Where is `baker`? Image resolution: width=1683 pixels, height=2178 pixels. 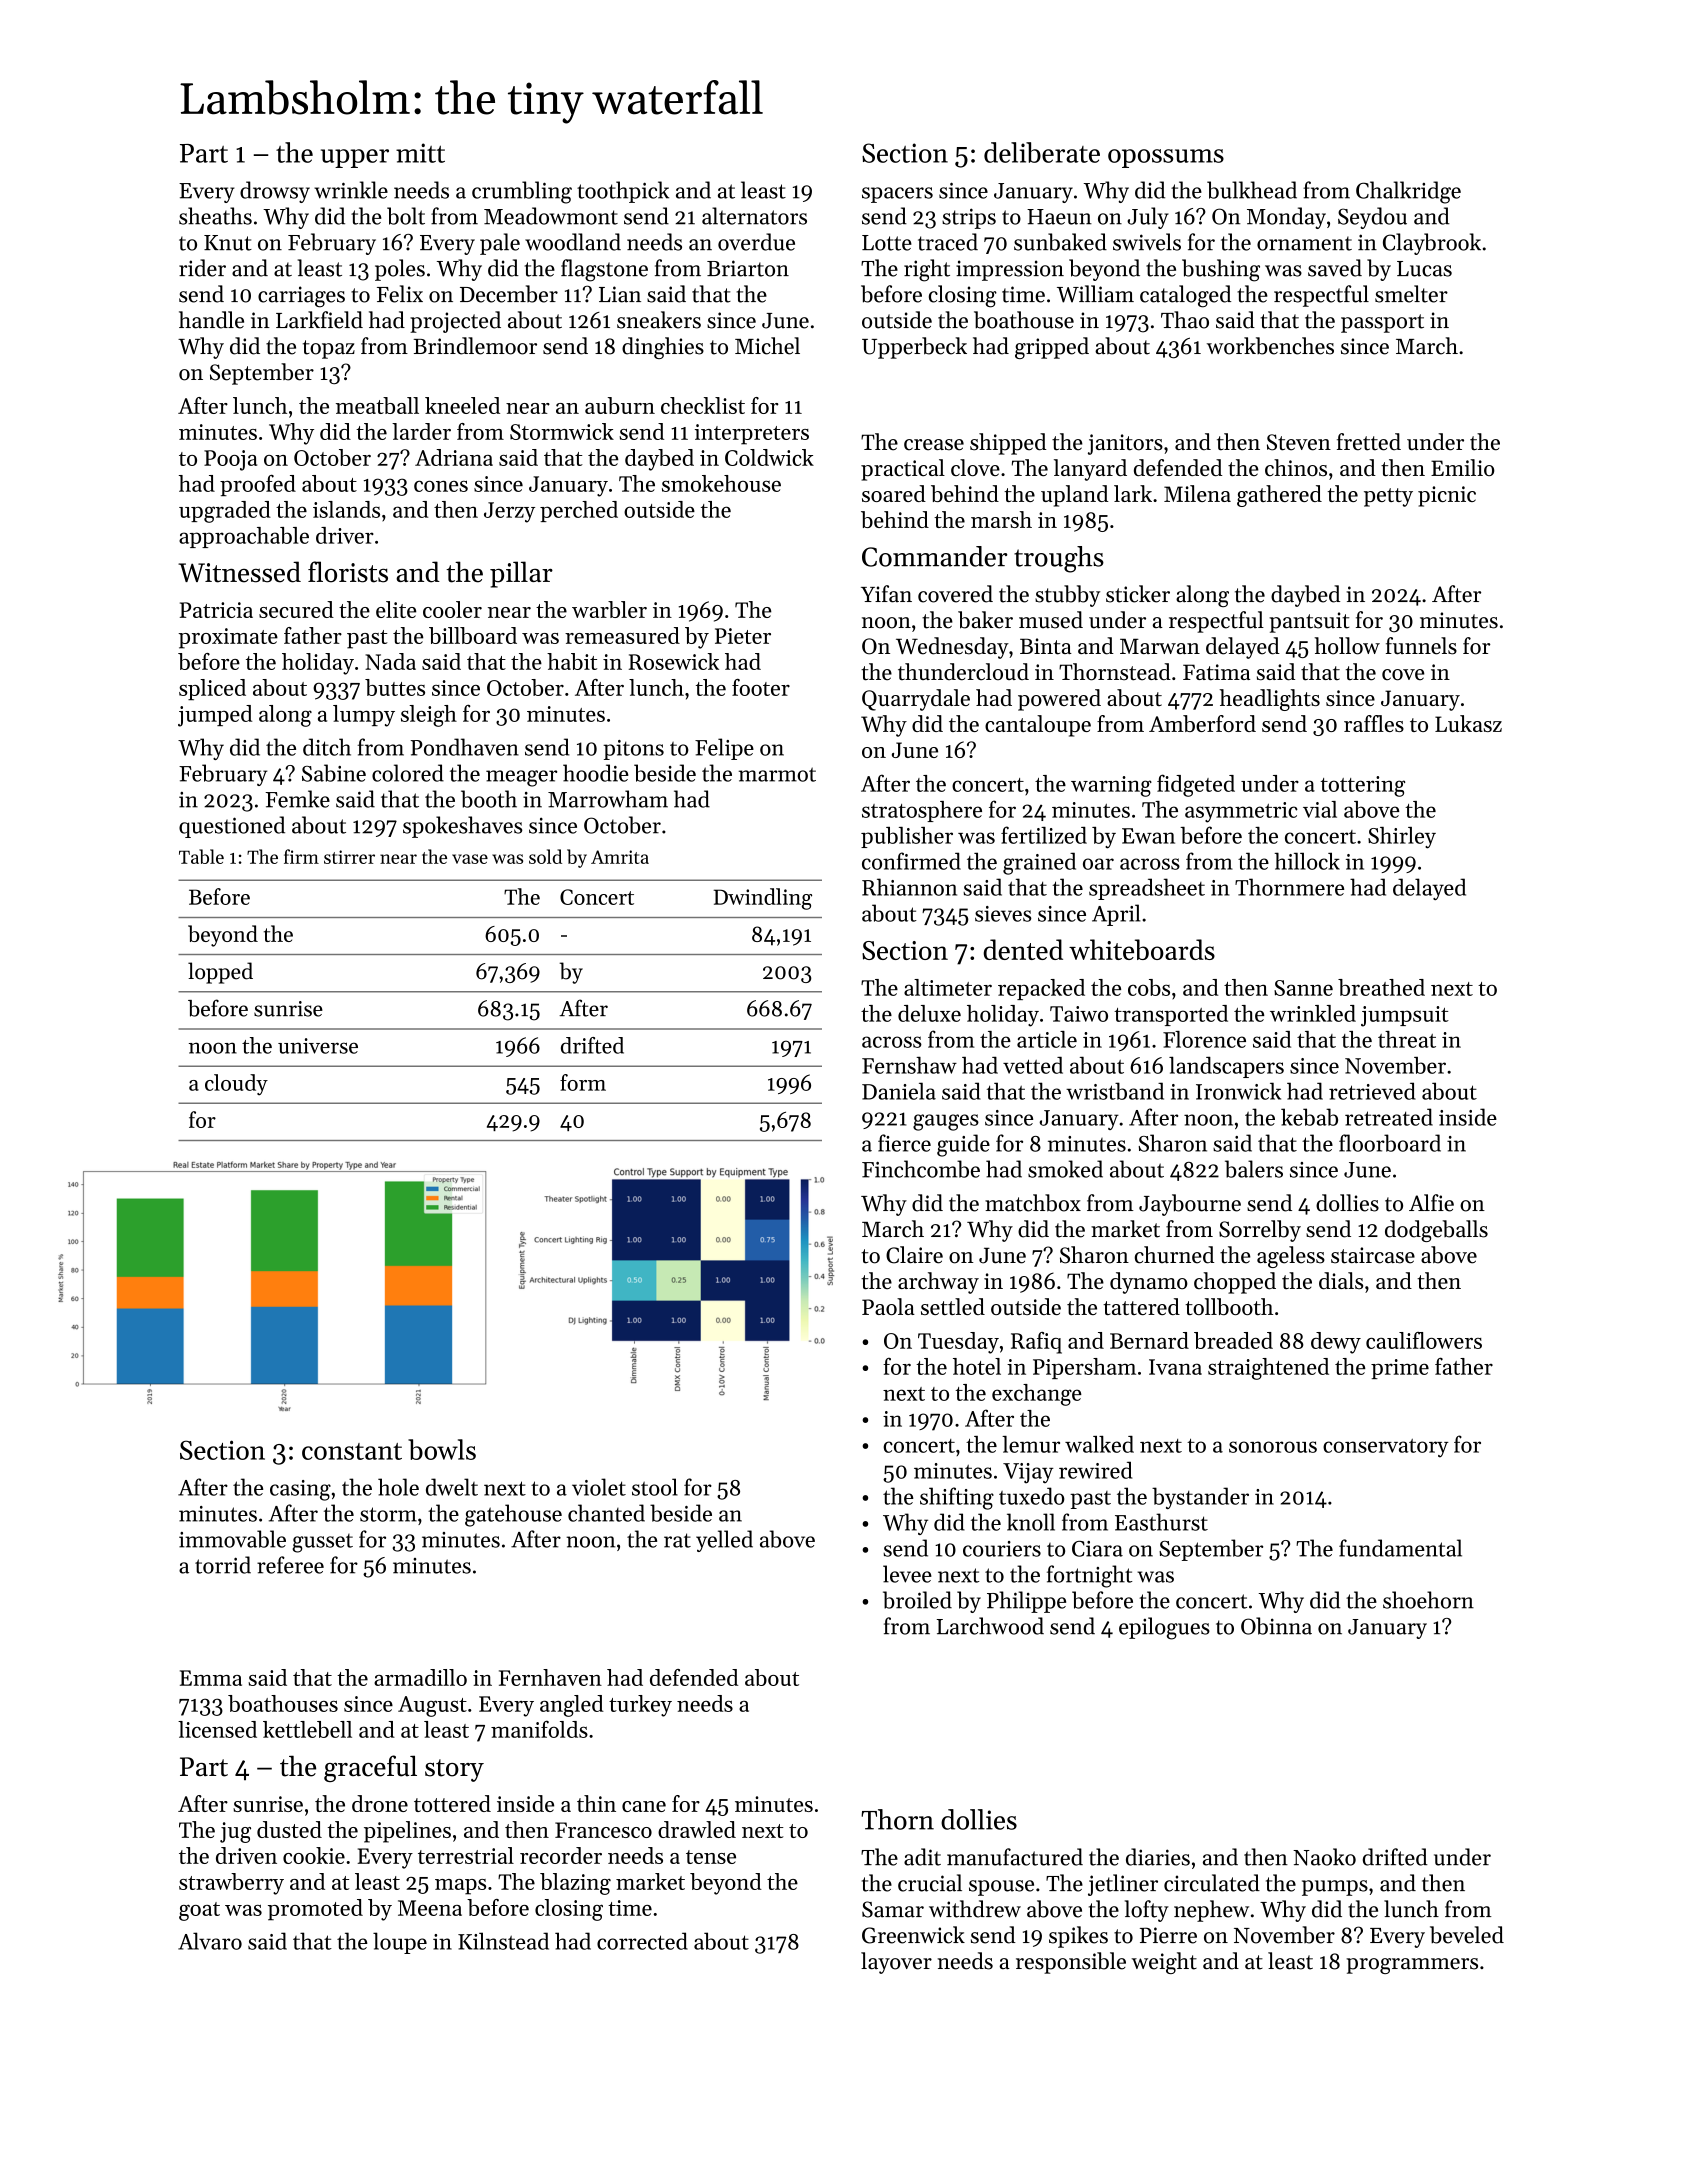
baker is located at coordinates (985, 620).
